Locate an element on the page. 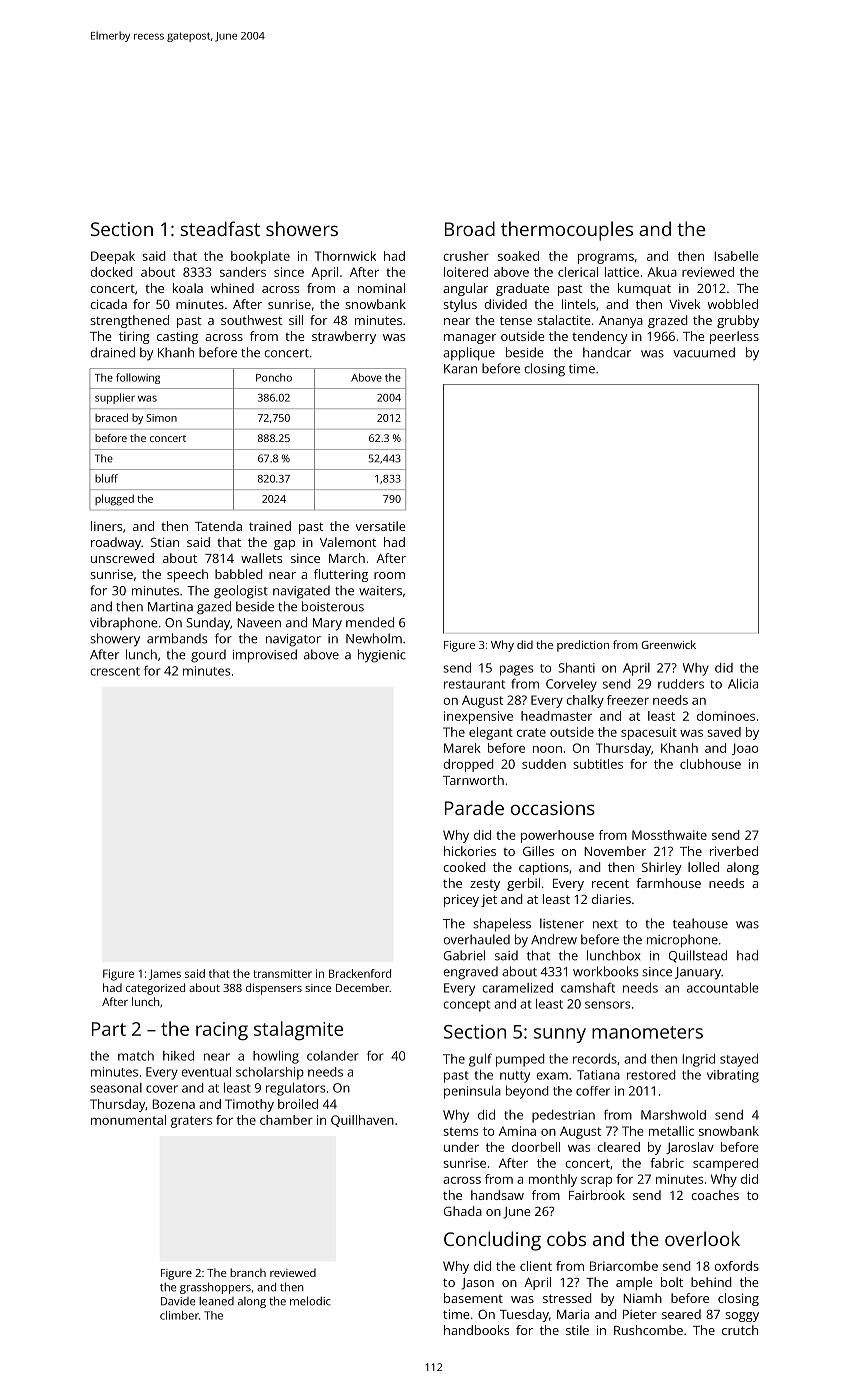  vacuumed is located at coordinates (704, 352).
